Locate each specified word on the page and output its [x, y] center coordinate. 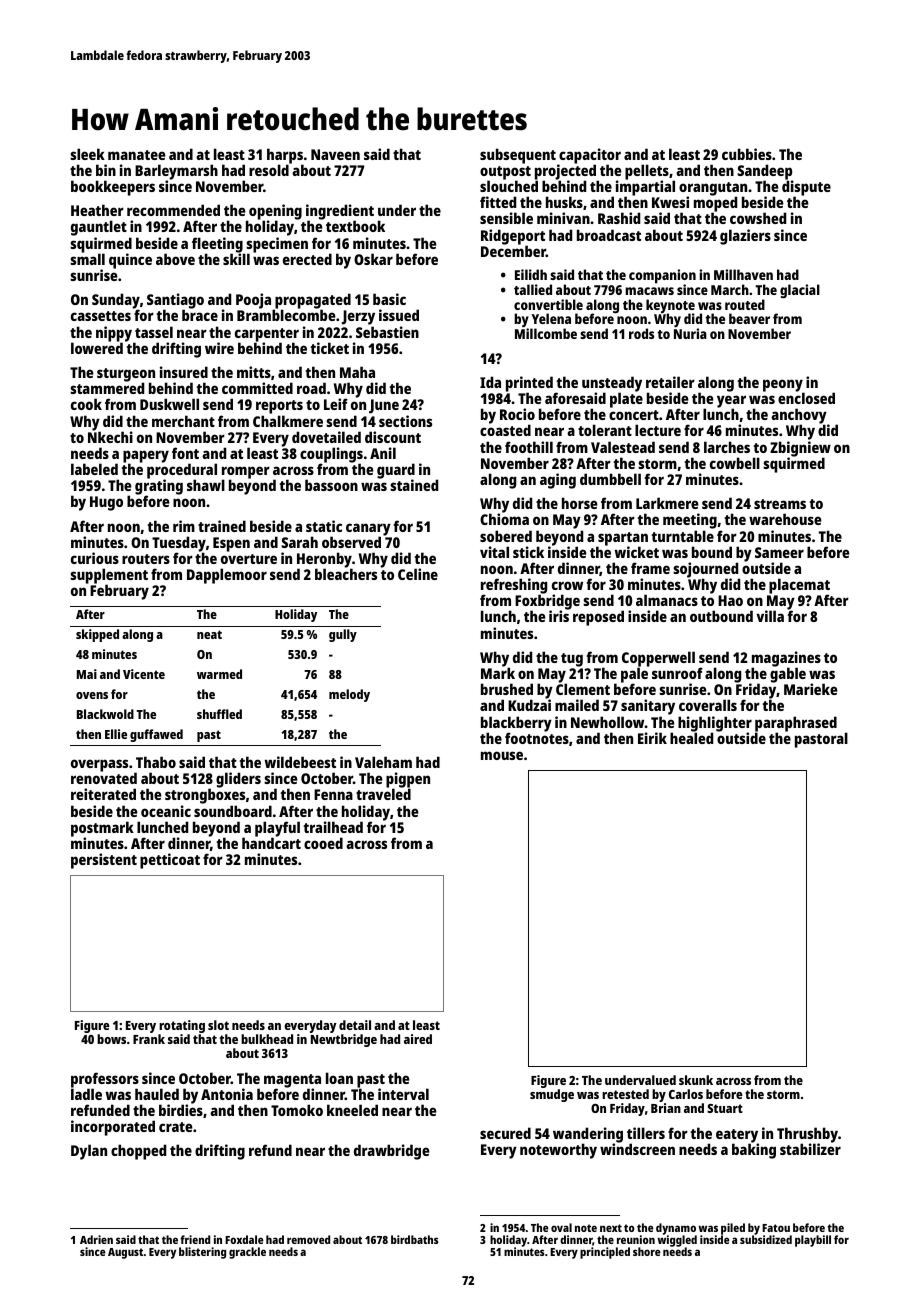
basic [389, 299]
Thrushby [807, 1135]
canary [368, 529]
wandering [588, 1135]
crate [176, 1127]
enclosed [806, 398]
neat [209, 634]
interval [403, 1094]
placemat [799, 586]
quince [130, 261]
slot [218, 1025]
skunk [696, 1080]
